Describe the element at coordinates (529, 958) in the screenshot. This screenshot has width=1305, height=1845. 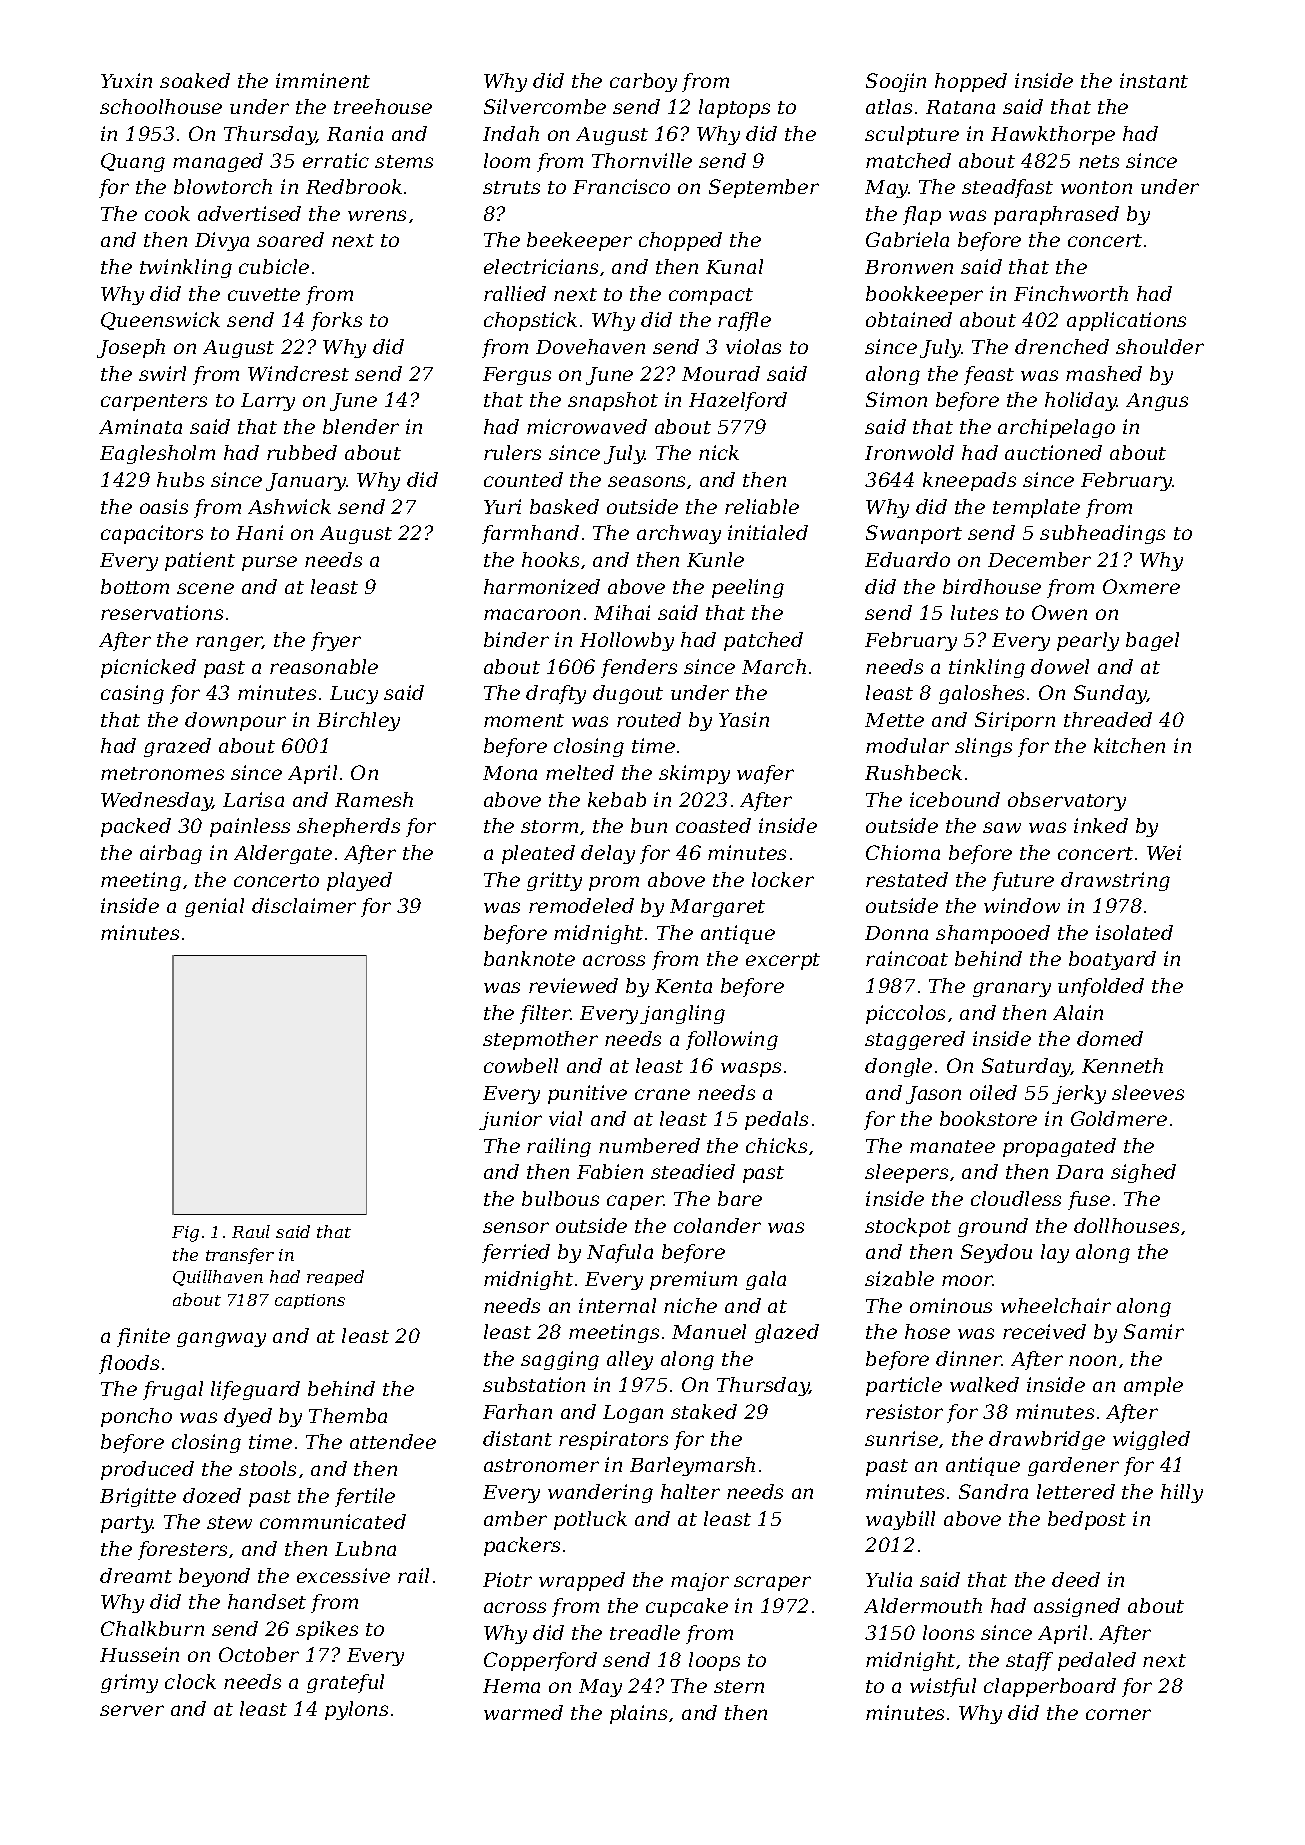
I see `banknote` at that location.
